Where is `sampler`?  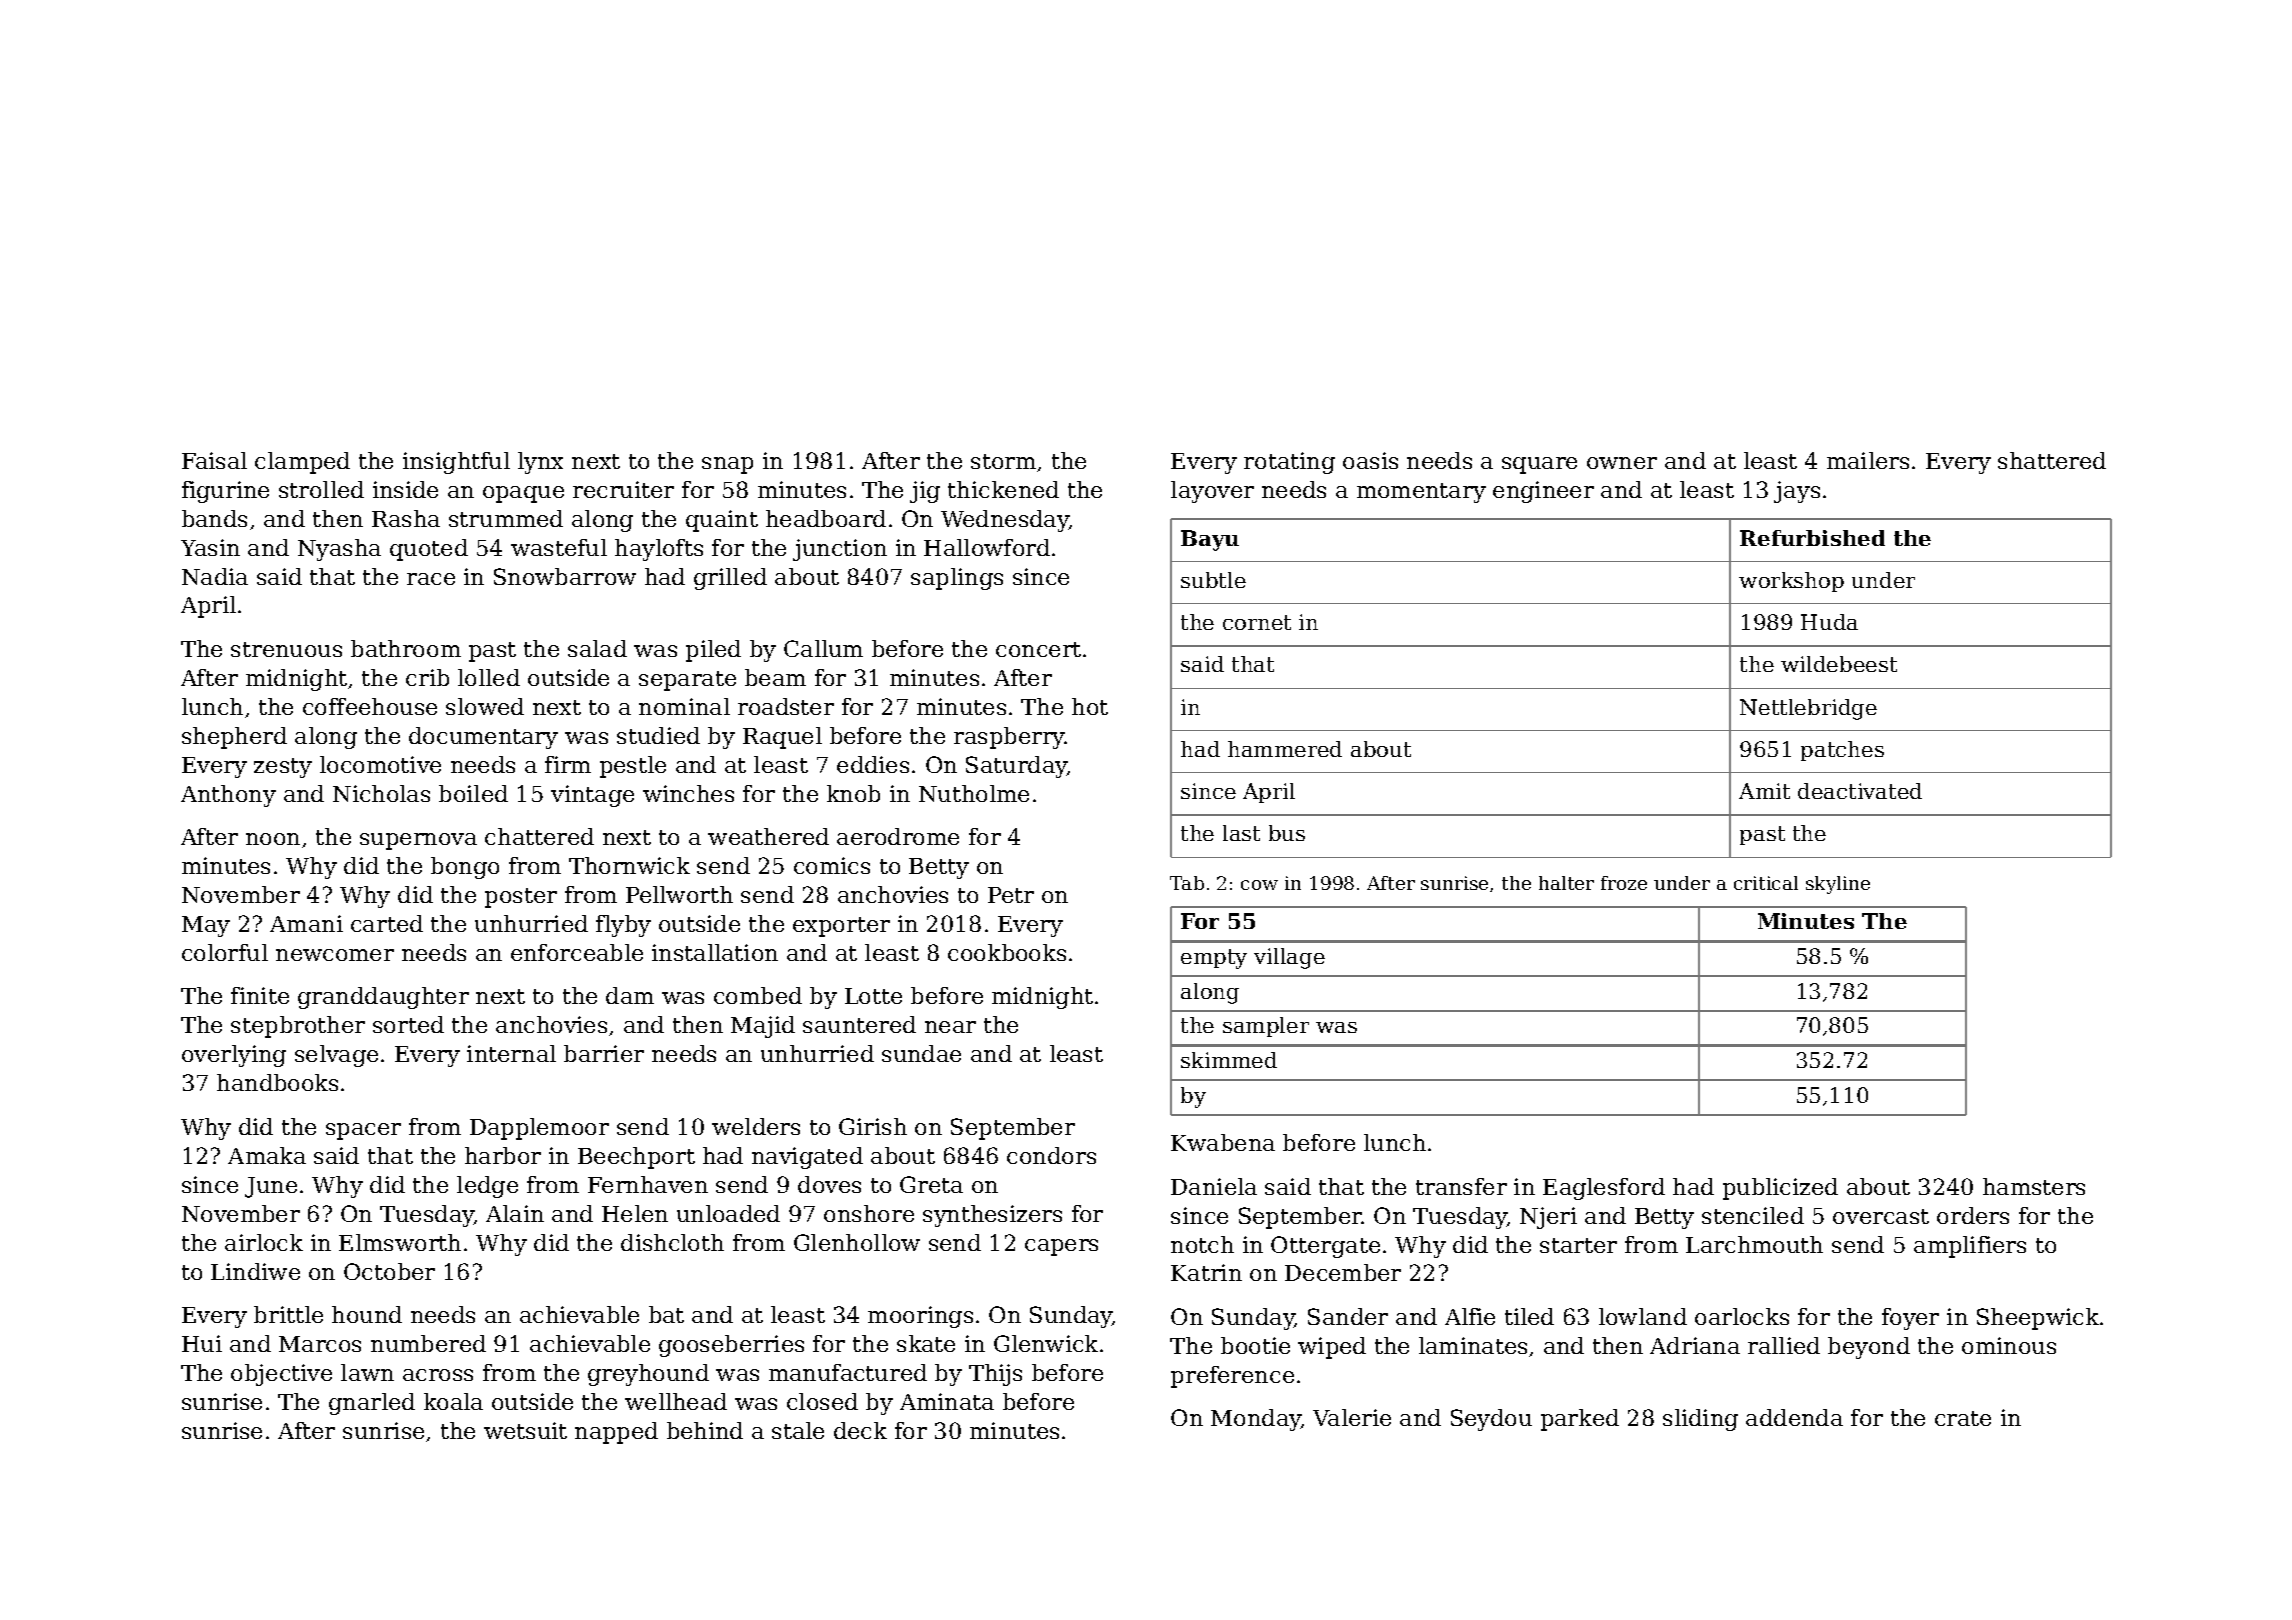
sampler is located at coordinates (1266, 1027).
